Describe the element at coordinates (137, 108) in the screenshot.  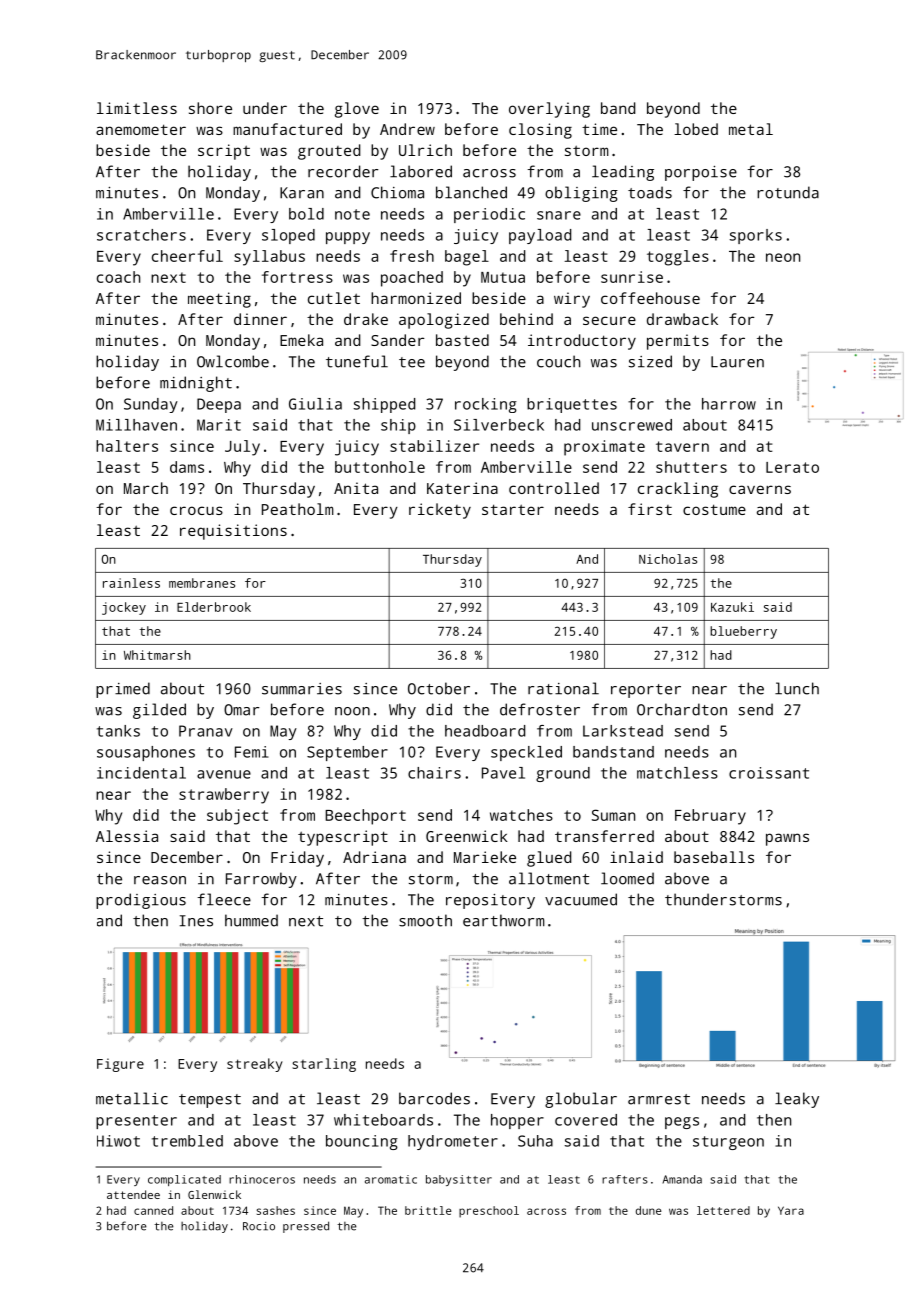
I see `limitless` at that location.
